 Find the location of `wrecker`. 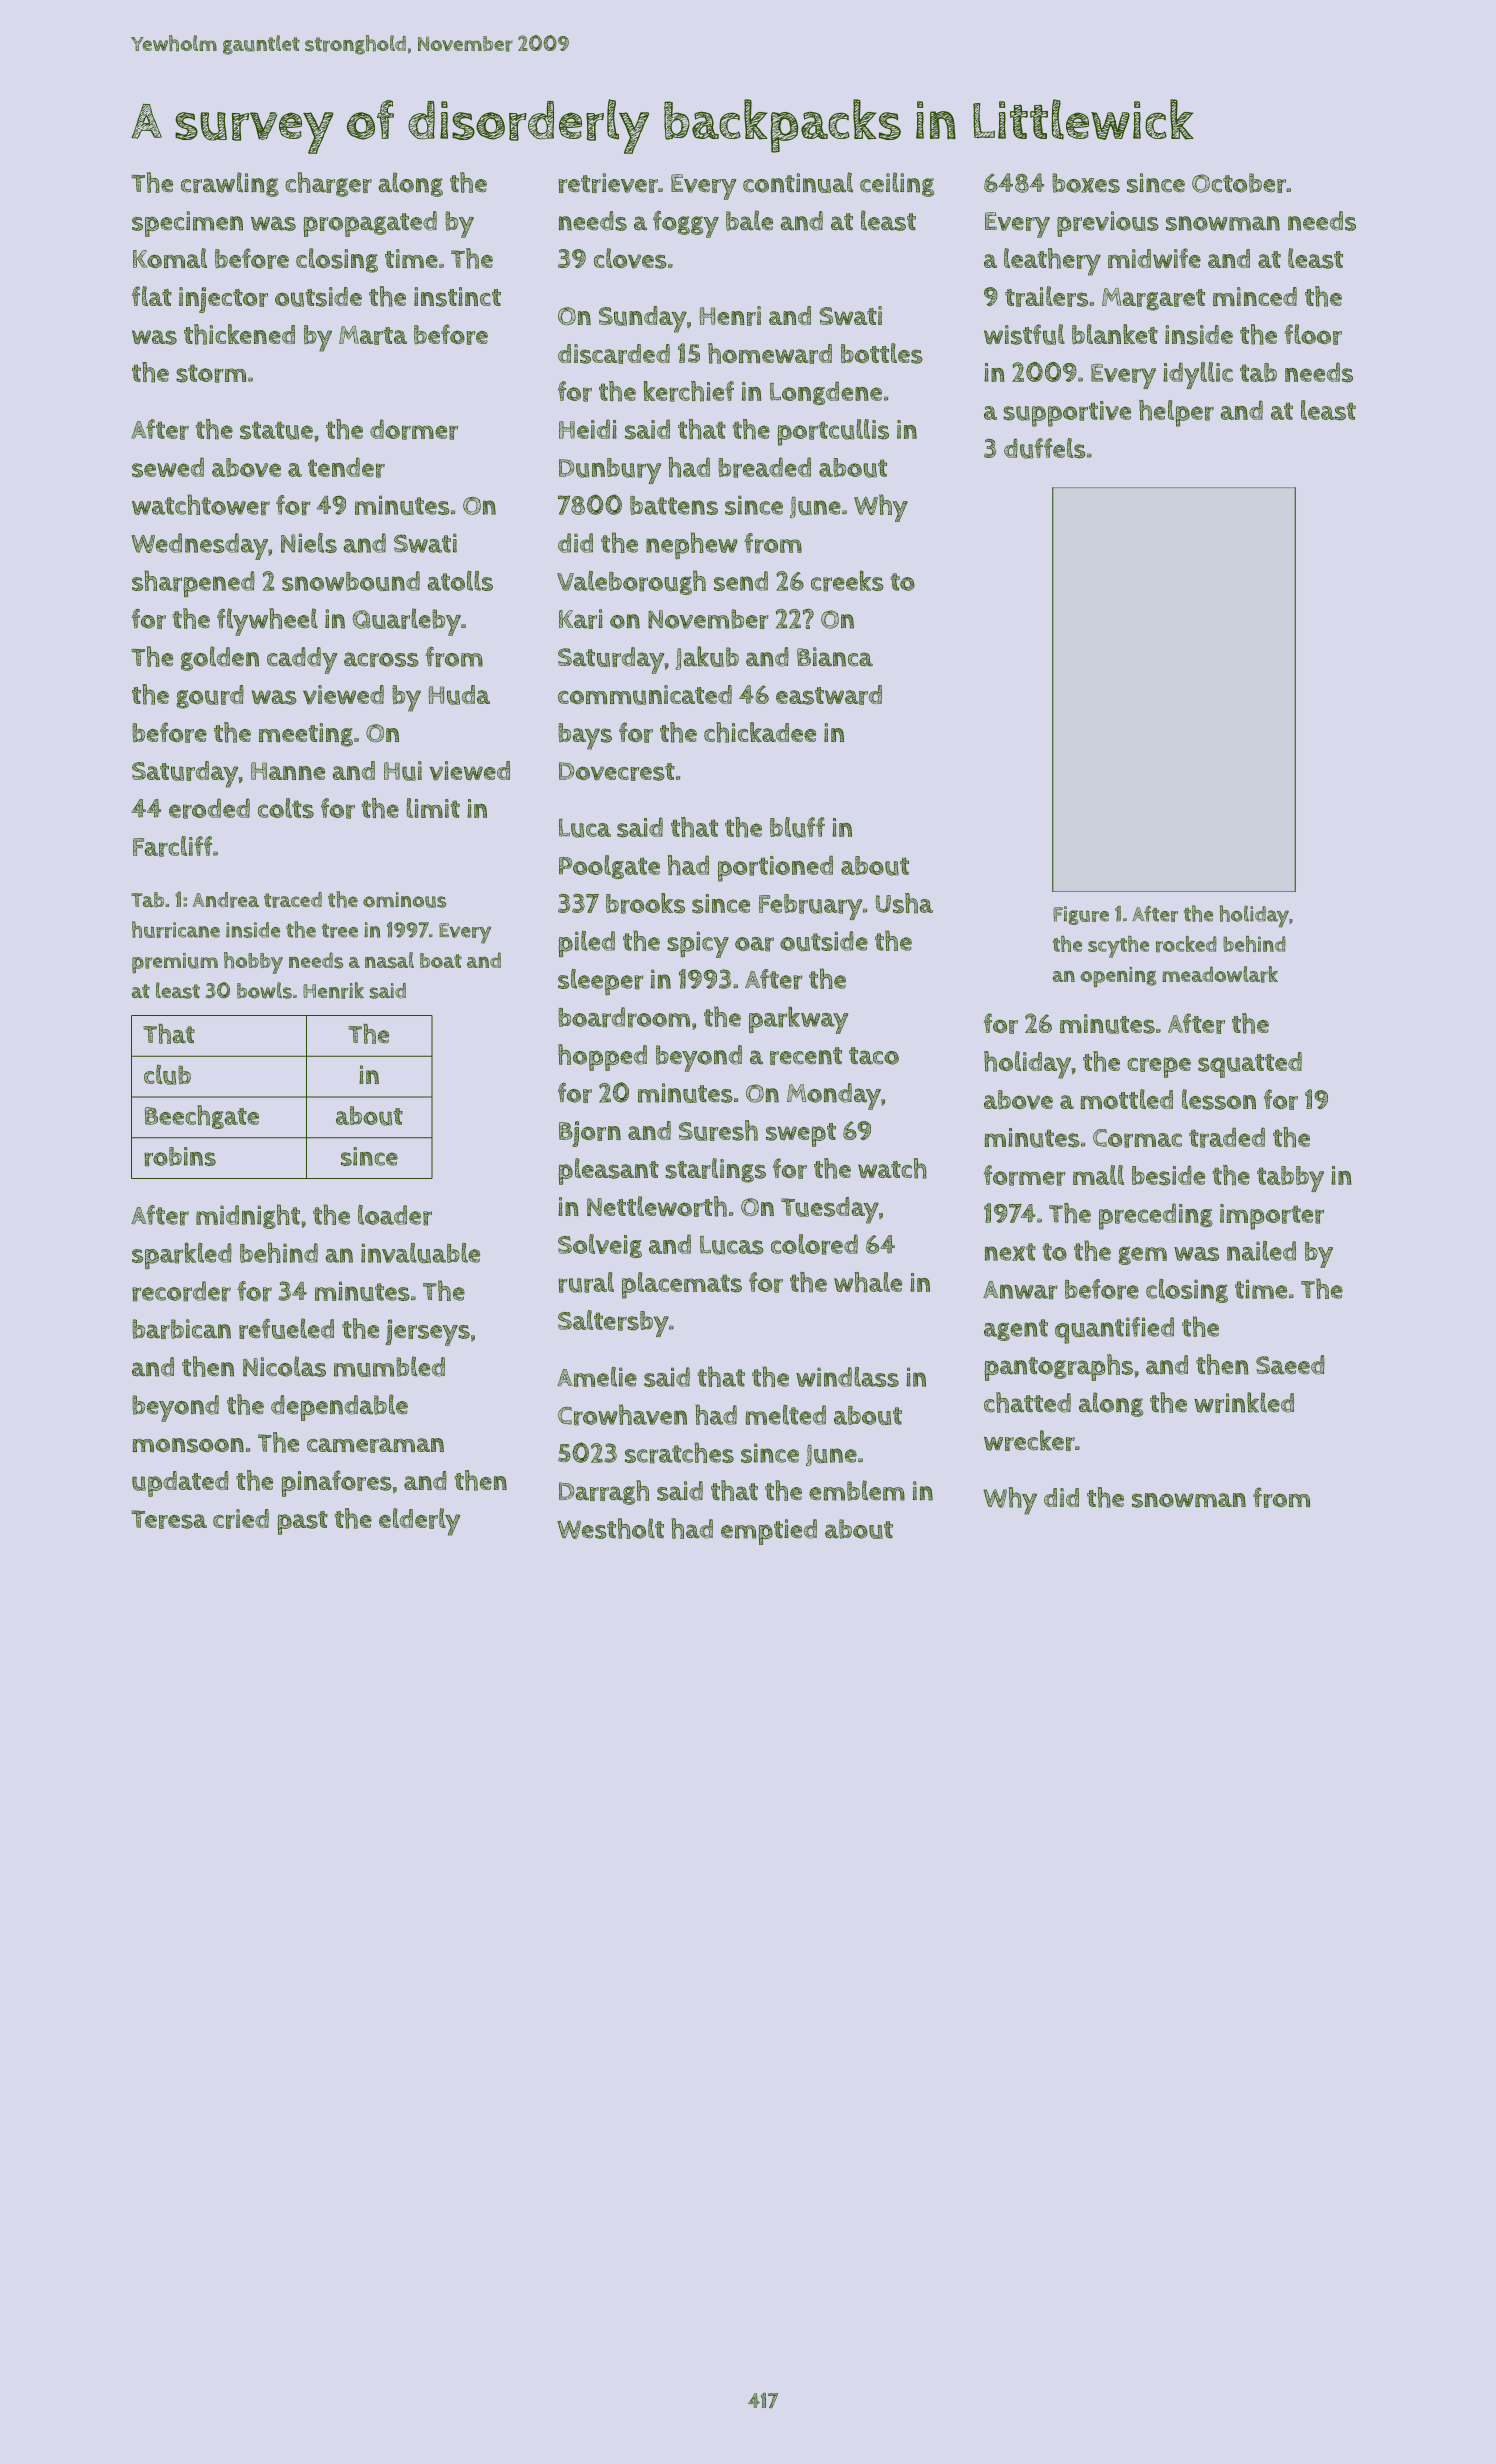

wrecker is located at coordinates (1029, 1440).
